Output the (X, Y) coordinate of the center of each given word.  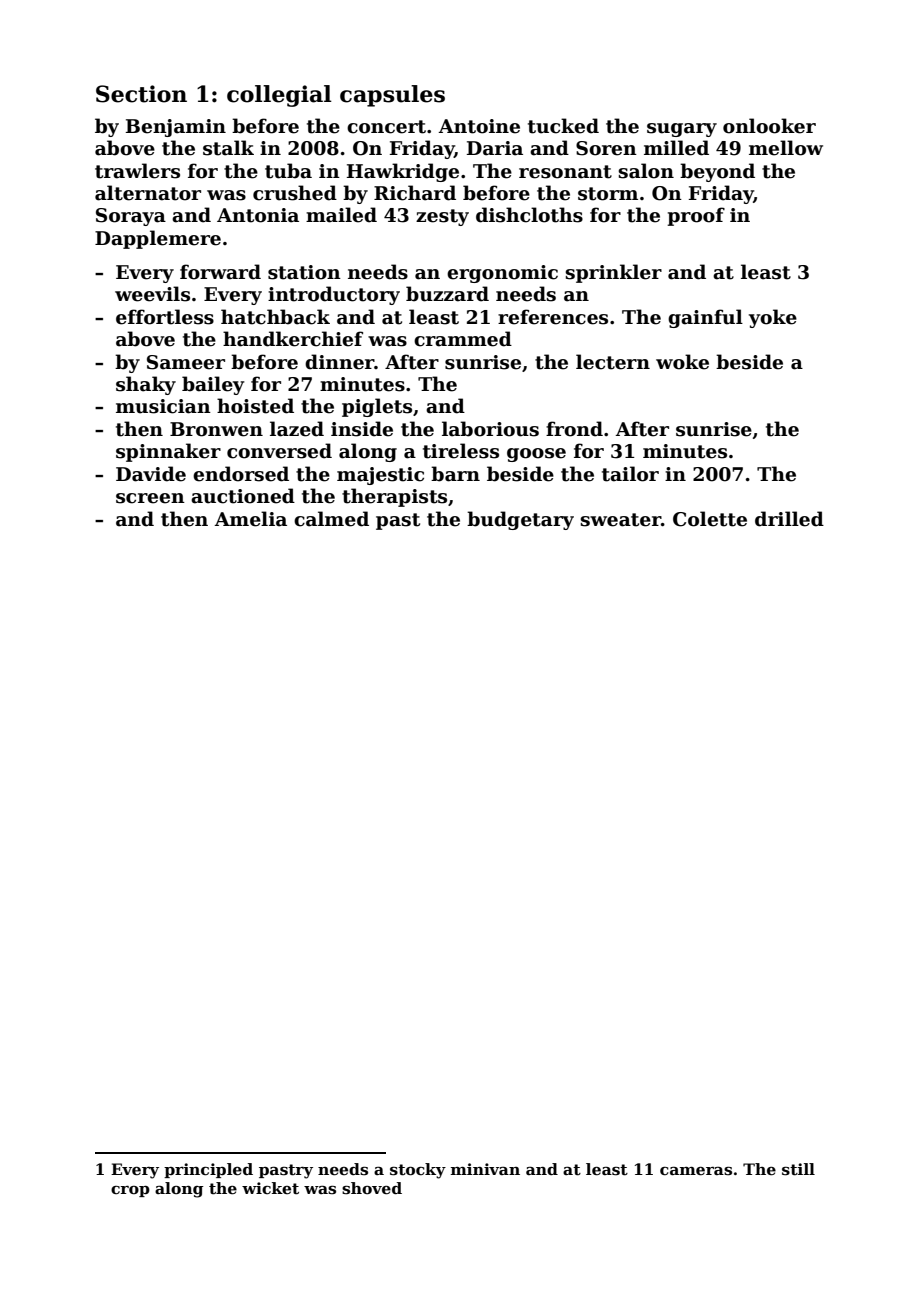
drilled (789, 519)
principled (208, 1170)
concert (386, 127)
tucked (563, 126)
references (553, 317)
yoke (773, 318)
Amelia (251, 519)
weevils (152, 294)
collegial (279, 96)
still (798, 1169)
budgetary (520, 520)
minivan (485, 1169)
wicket (270, 1188)
